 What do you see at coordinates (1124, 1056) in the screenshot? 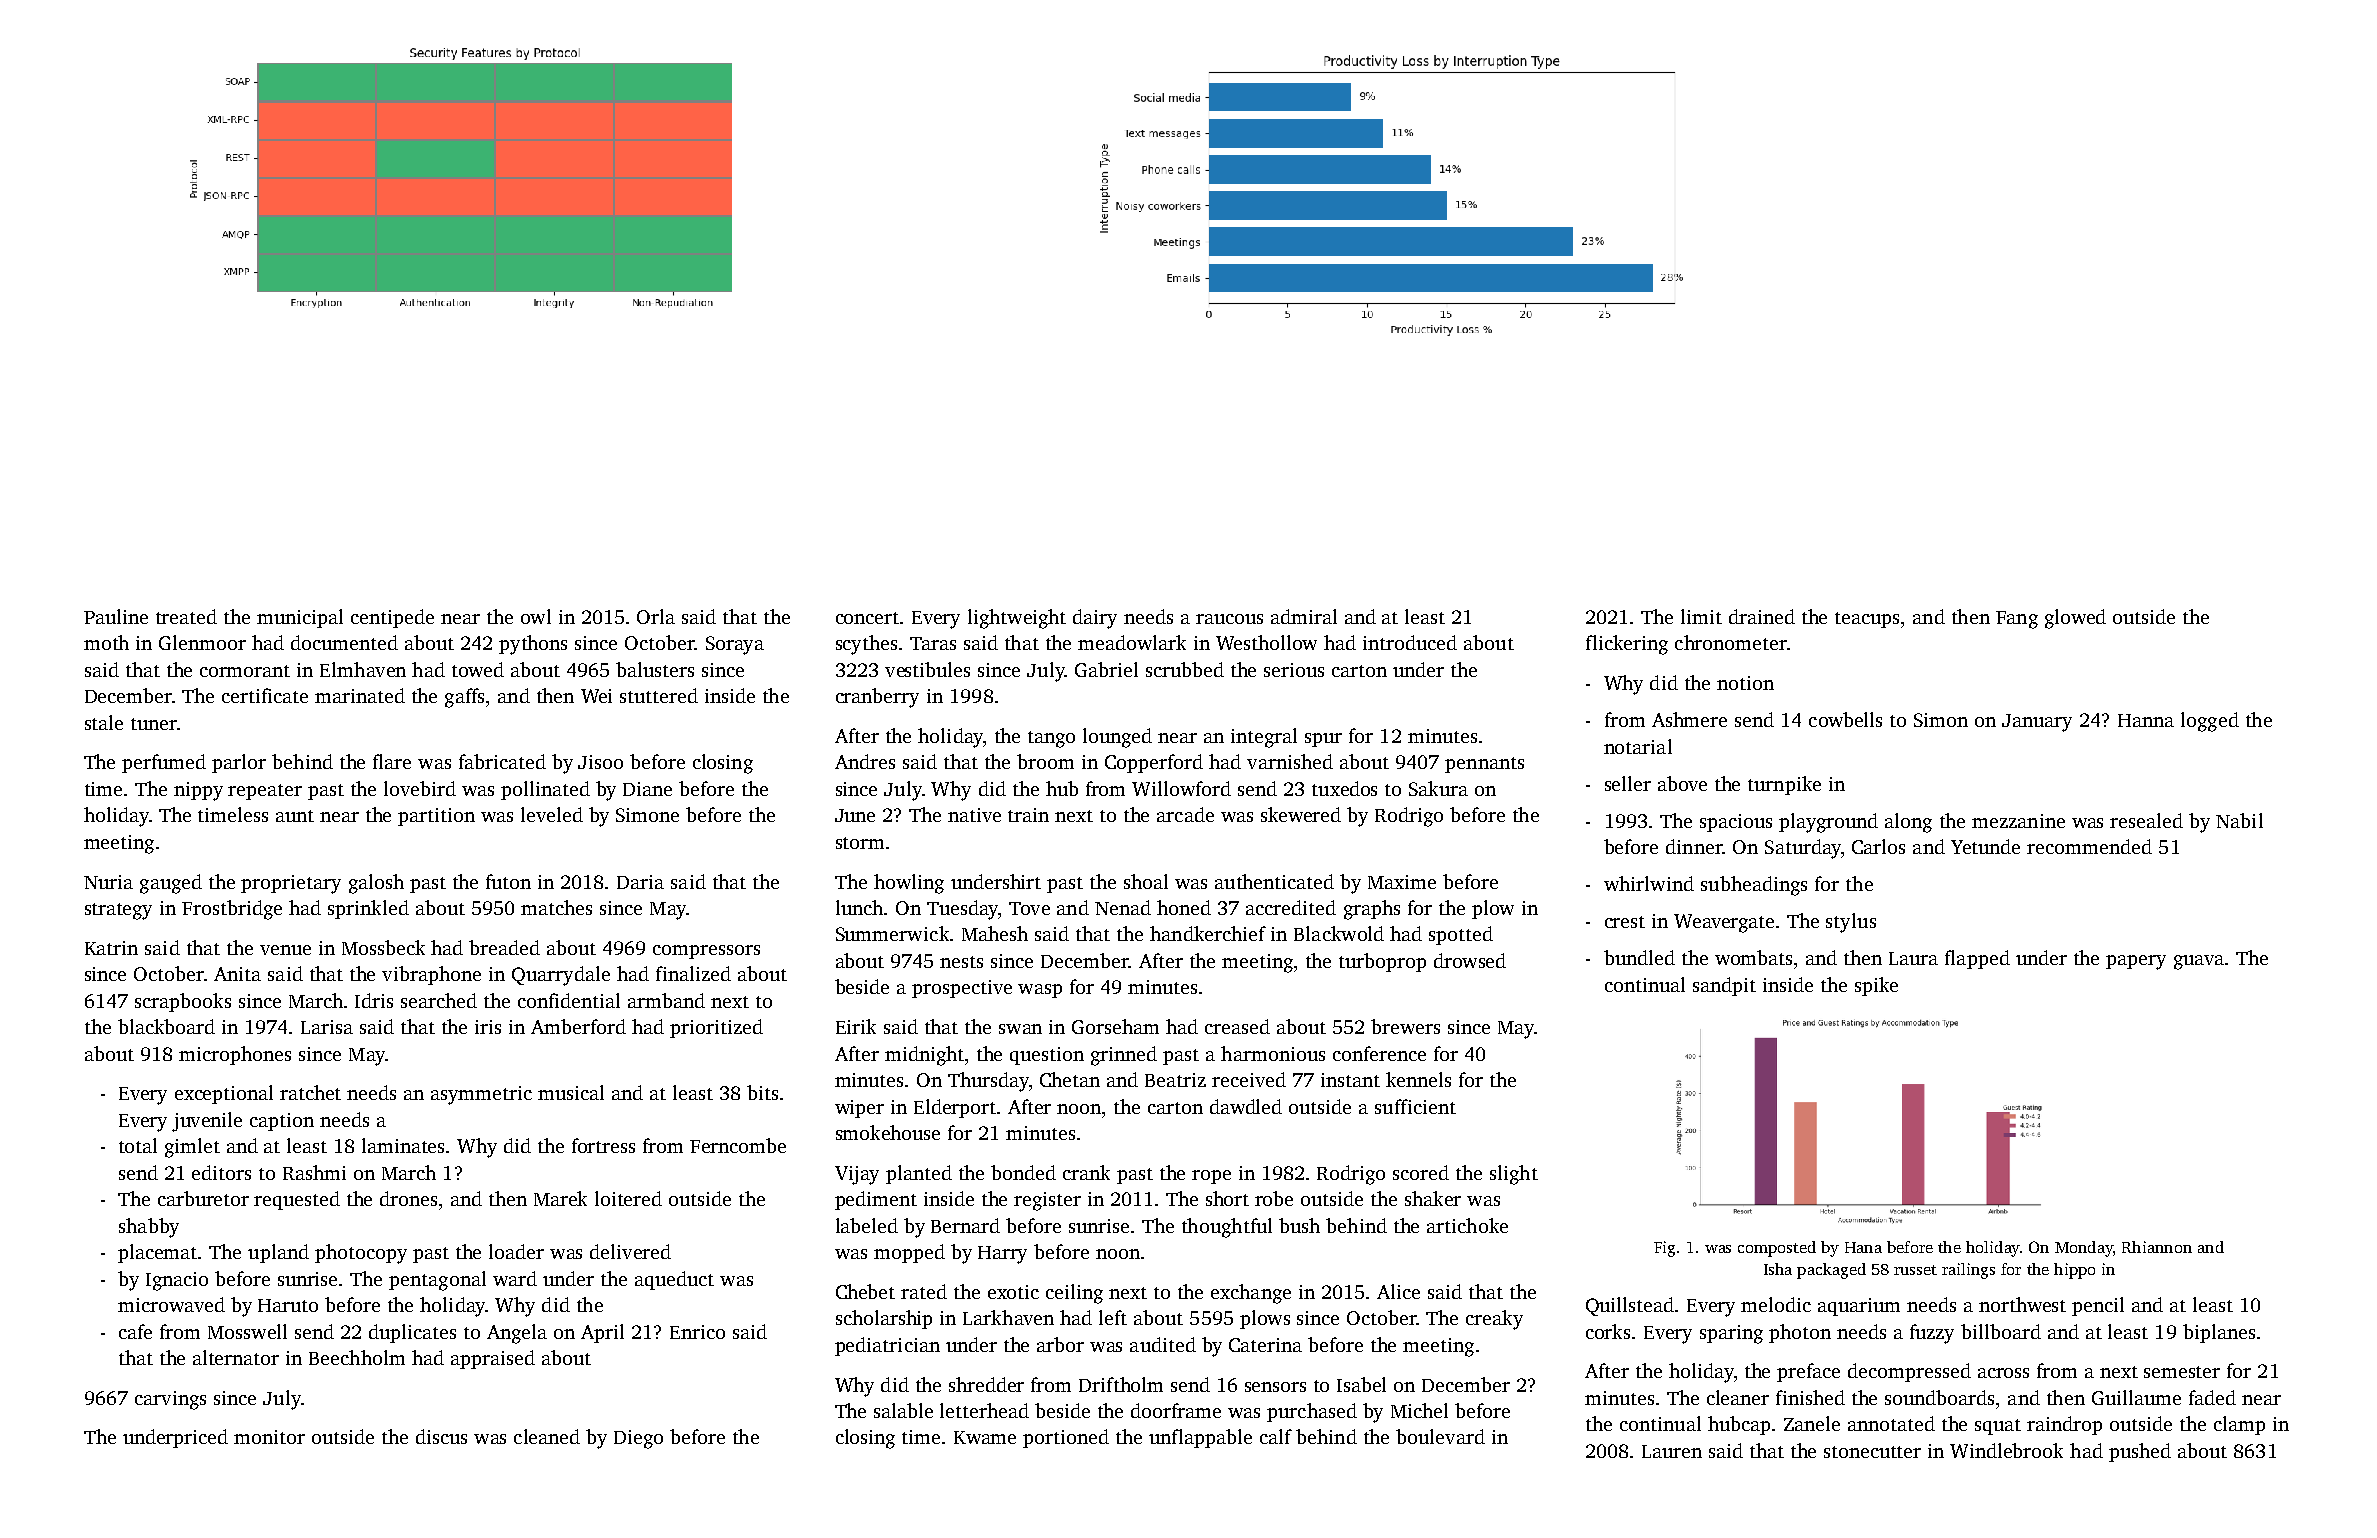
I see `grinned` at bounding box center [1124, 1056].
